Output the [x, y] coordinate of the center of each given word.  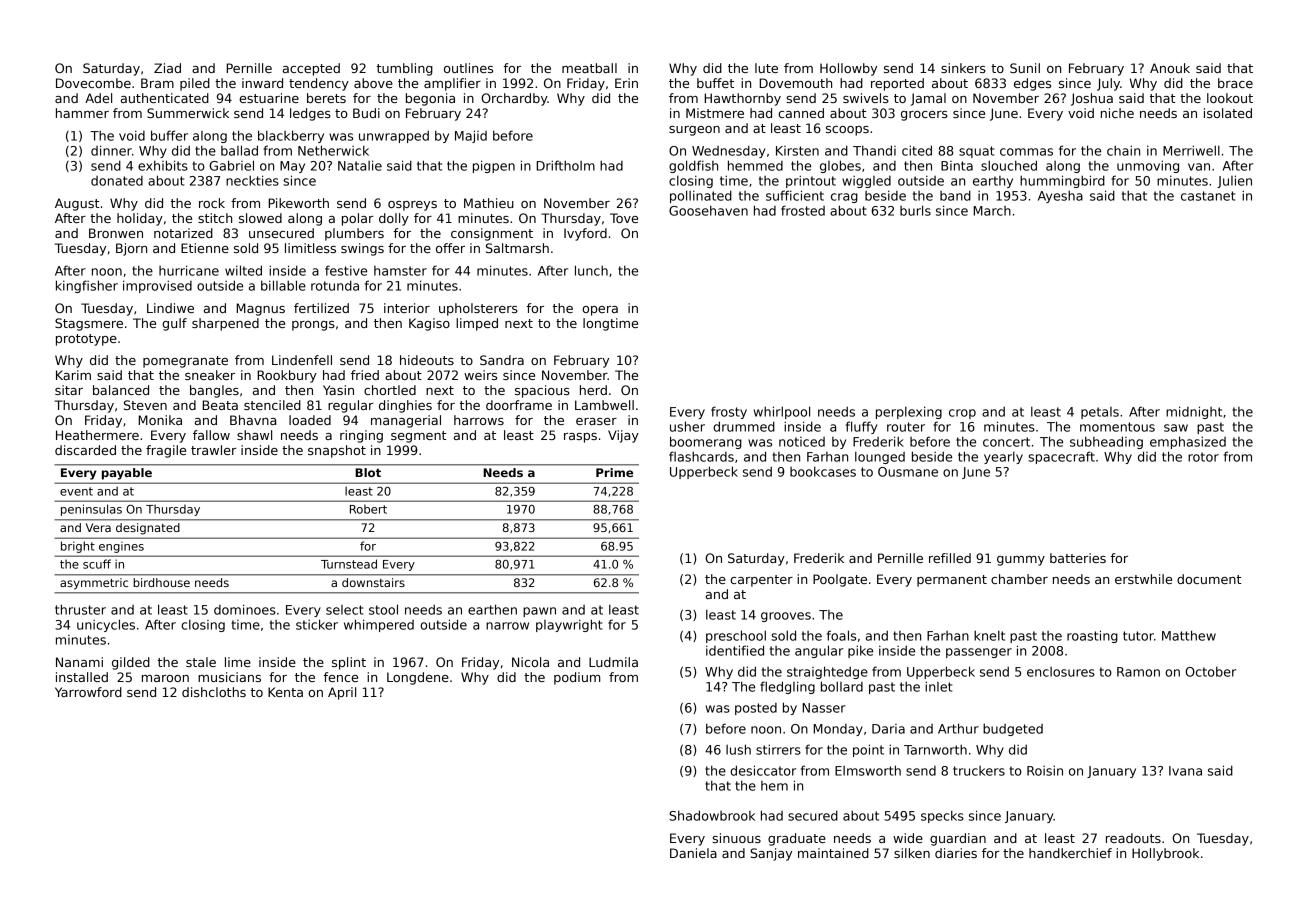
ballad [239, 150]
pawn [539, 612]
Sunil [1025, 68]
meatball [589, 68]
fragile [166, 451]
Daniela [693, 853]
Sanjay [771, 854]
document [1209, 579]
